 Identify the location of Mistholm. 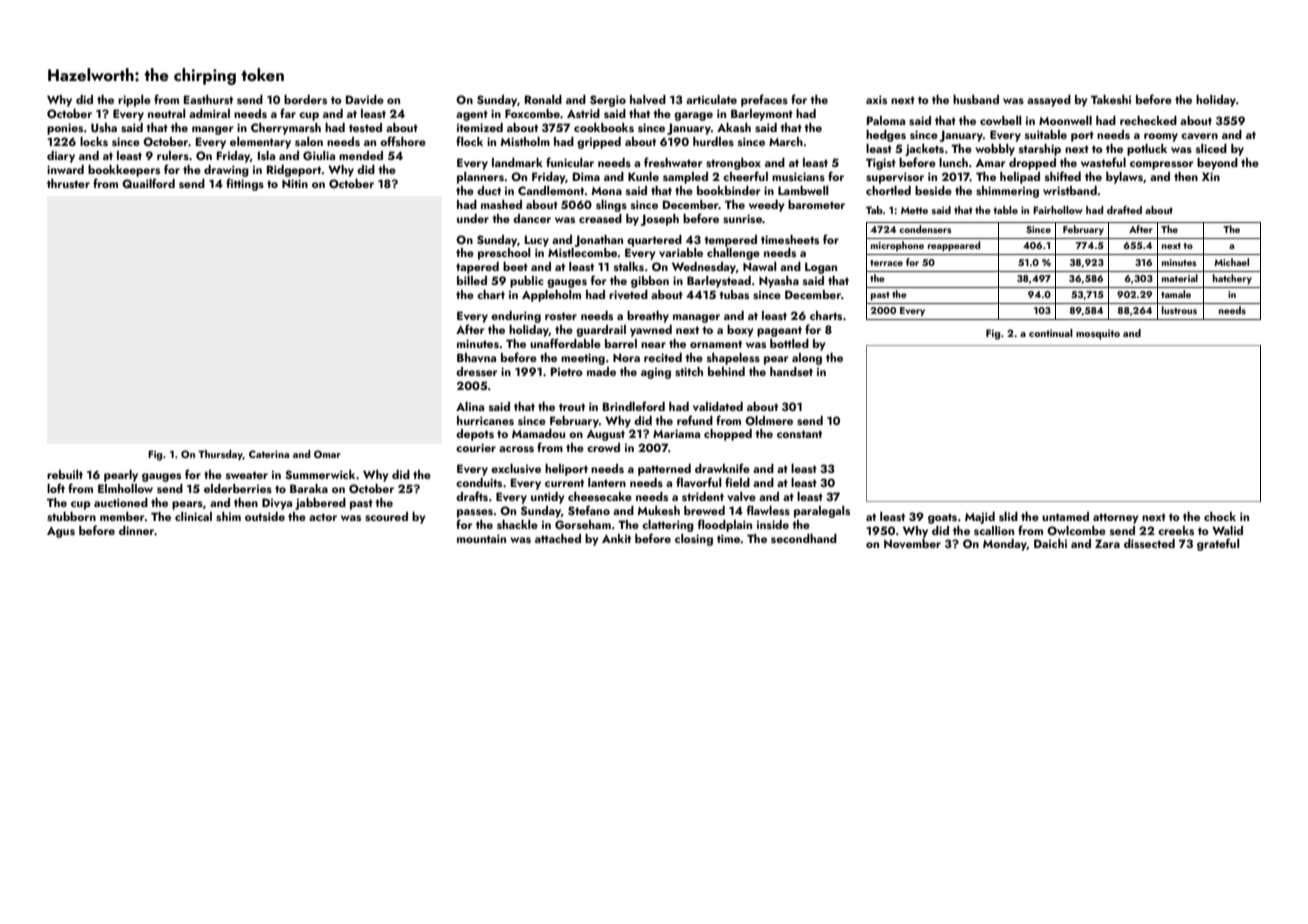
(525, 141).
